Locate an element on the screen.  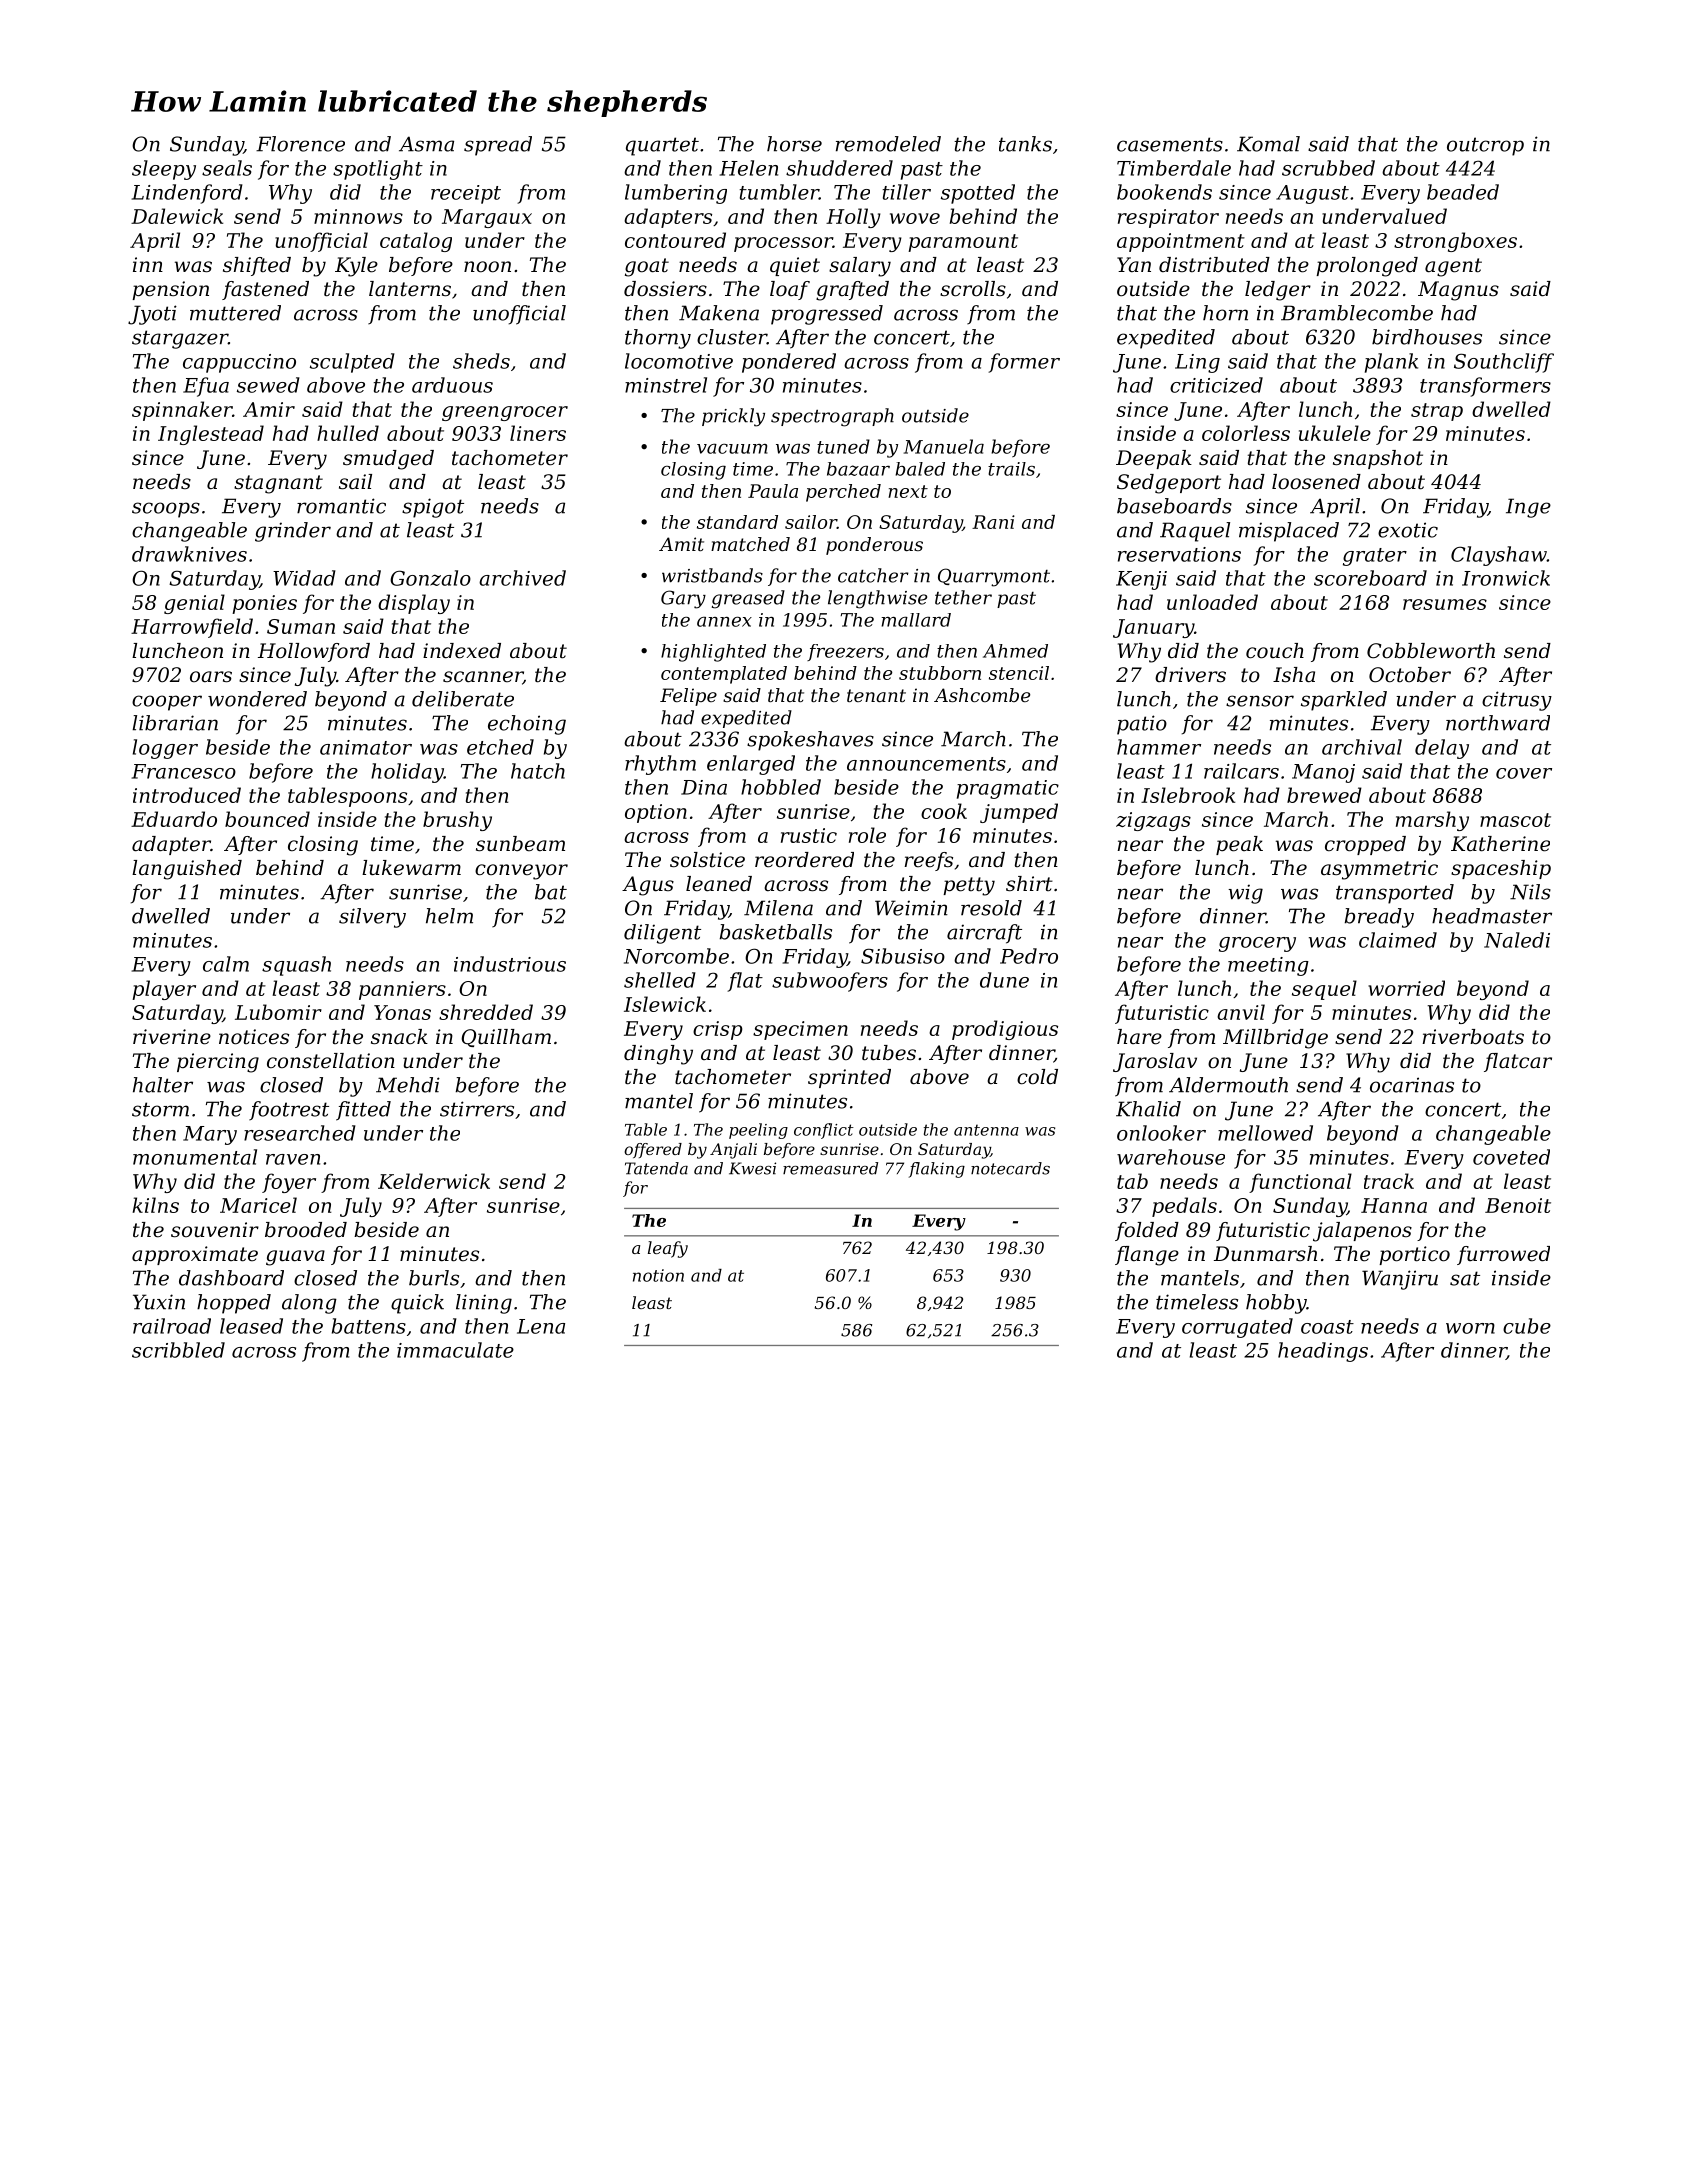
headings is located at coordinates (1323, 1352).
